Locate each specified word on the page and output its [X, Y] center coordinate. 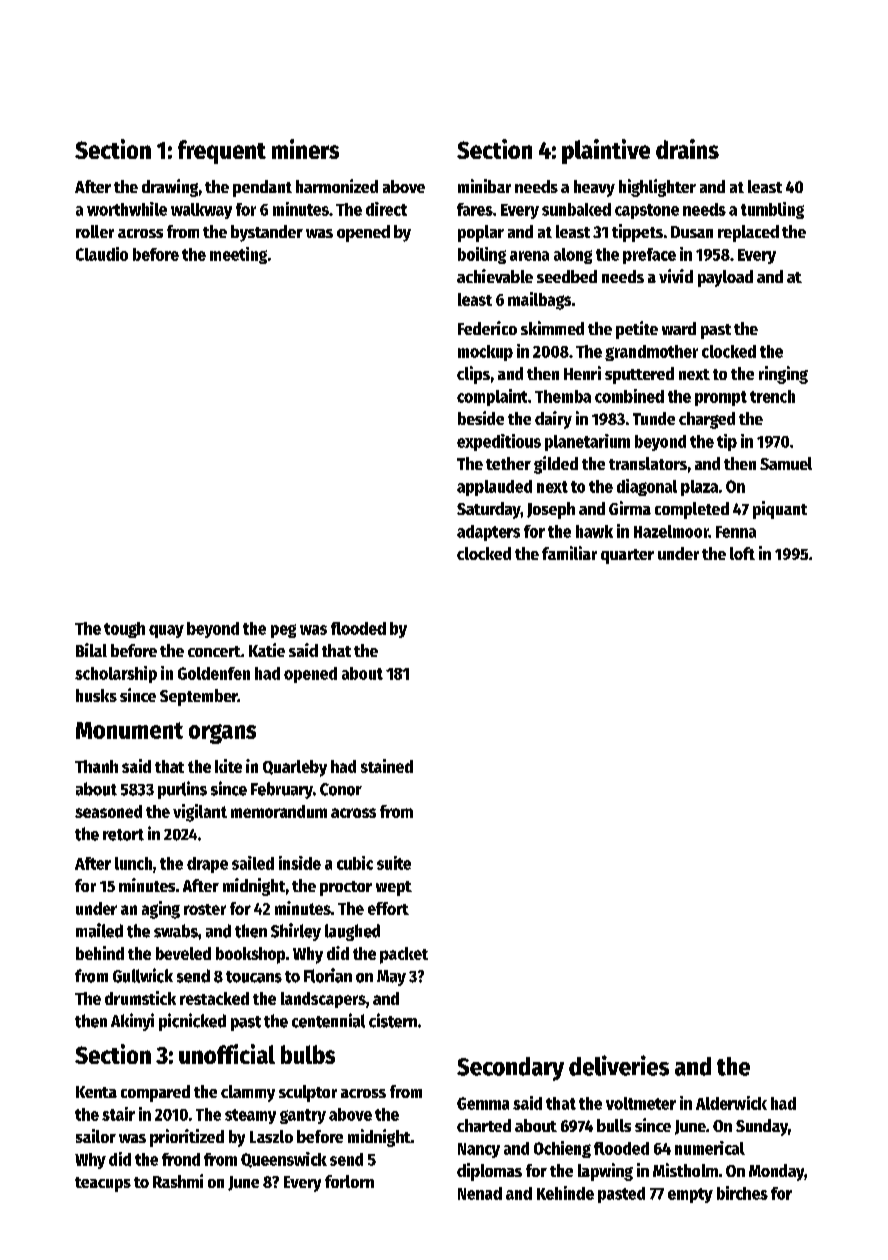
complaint [492, 397]
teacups [103, 1184]
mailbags [539, 301]
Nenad [480, 1193]
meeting [238, 255]
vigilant [200, 813]
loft [742, 553]
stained [387, 766]
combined [629, 396]
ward [679, 328]
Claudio [102, 254]
